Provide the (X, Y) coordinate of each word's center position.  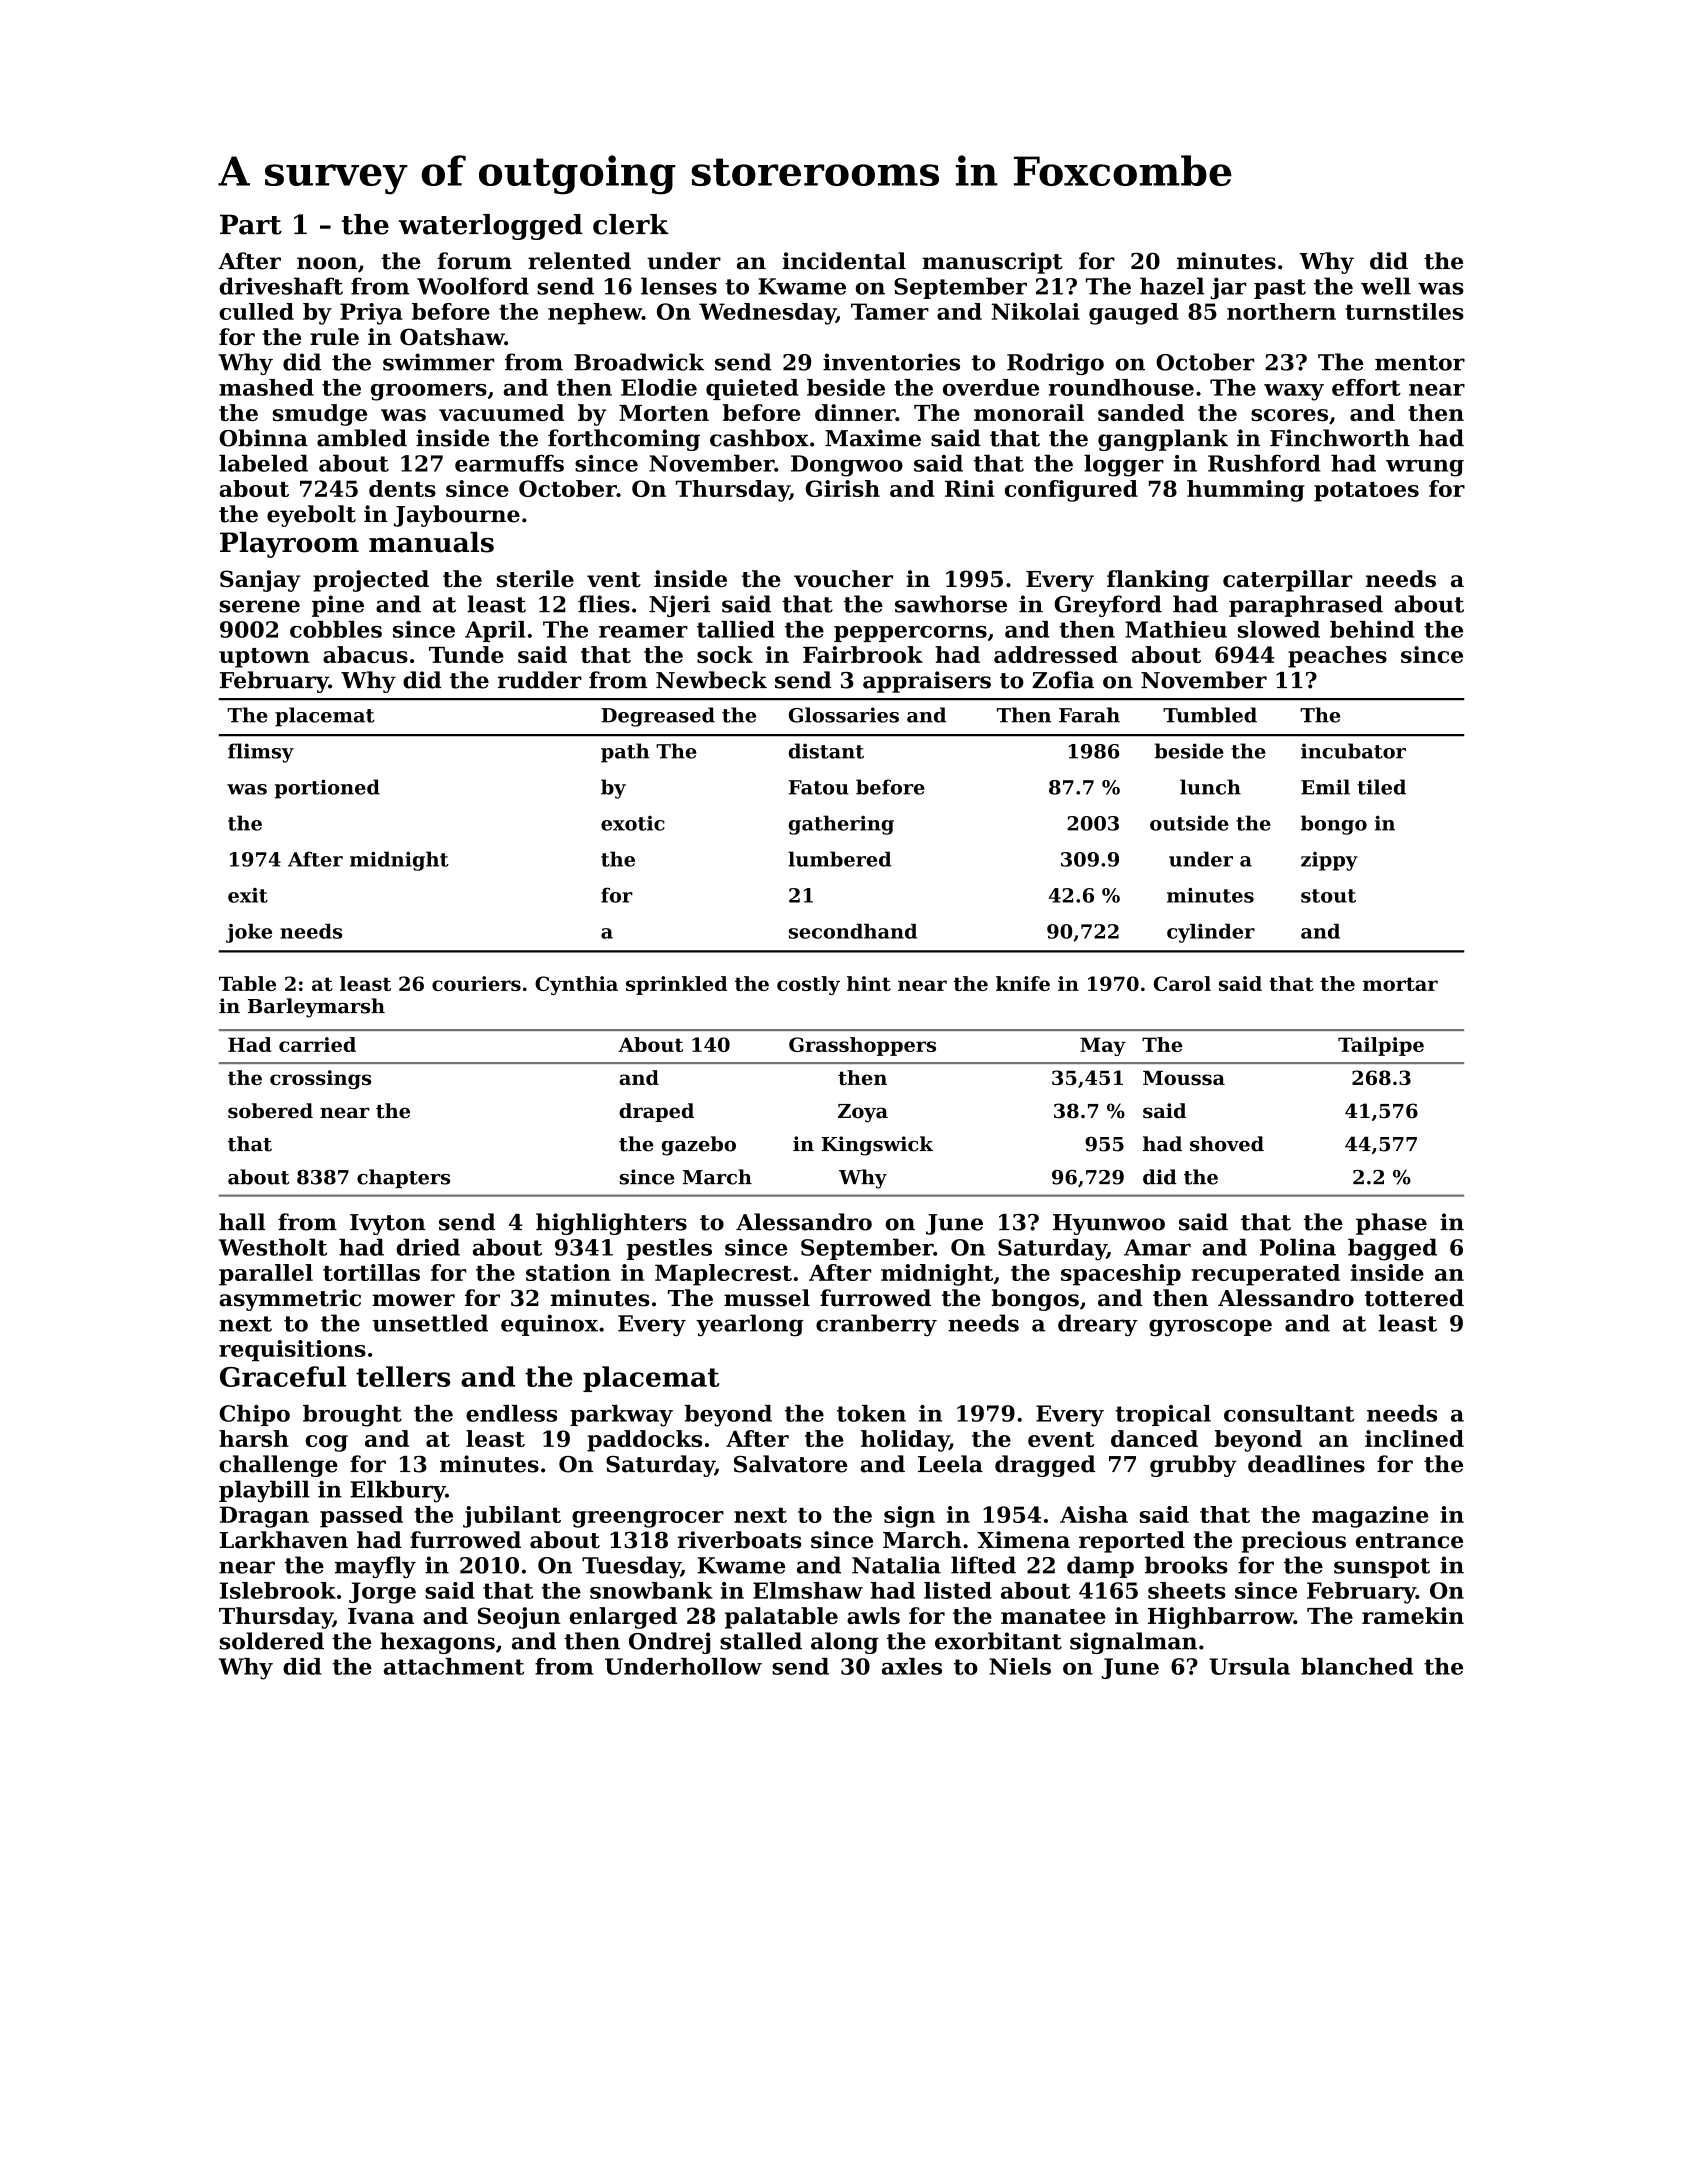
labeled (263, 463)
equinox (549, 1325)
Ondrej (669, 1643)
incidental (844, 261)
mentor (1420, 363)
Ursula (1249, 1666)
